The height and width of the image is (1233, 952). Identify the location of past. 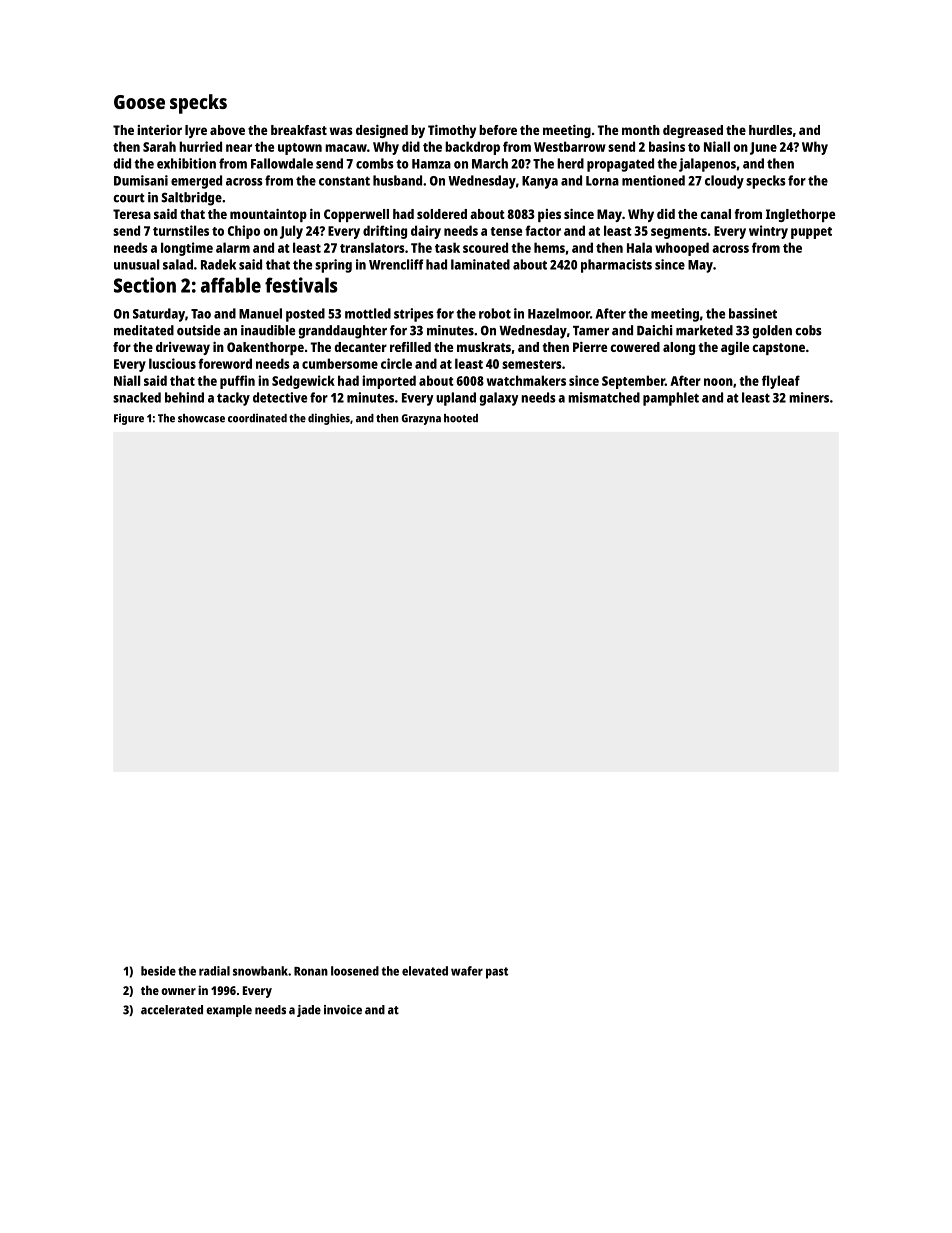
(497, 973).
